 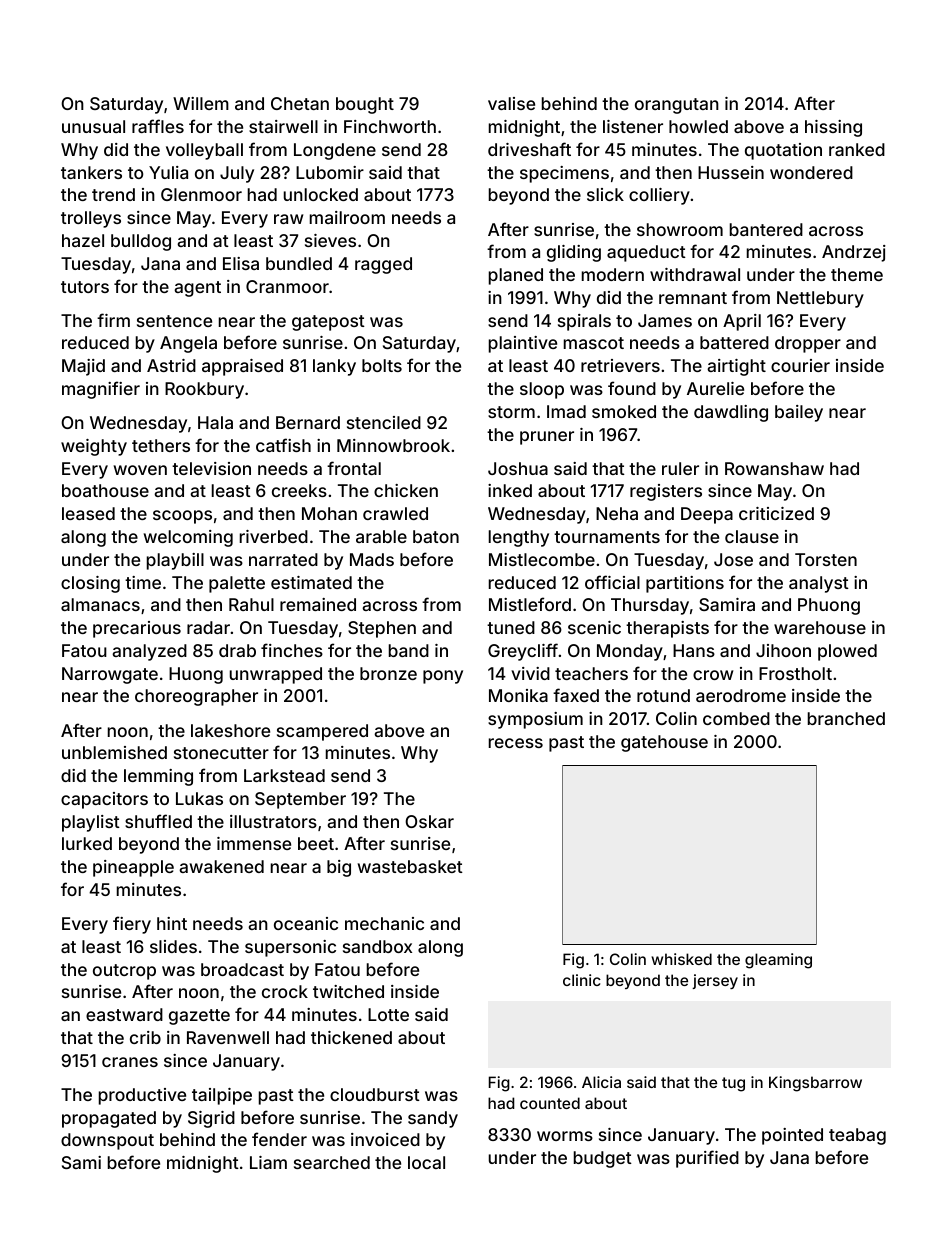 What do you see at coordinates (436, 536) in the document?
I see `baton` at bounding box center [436, 536].
